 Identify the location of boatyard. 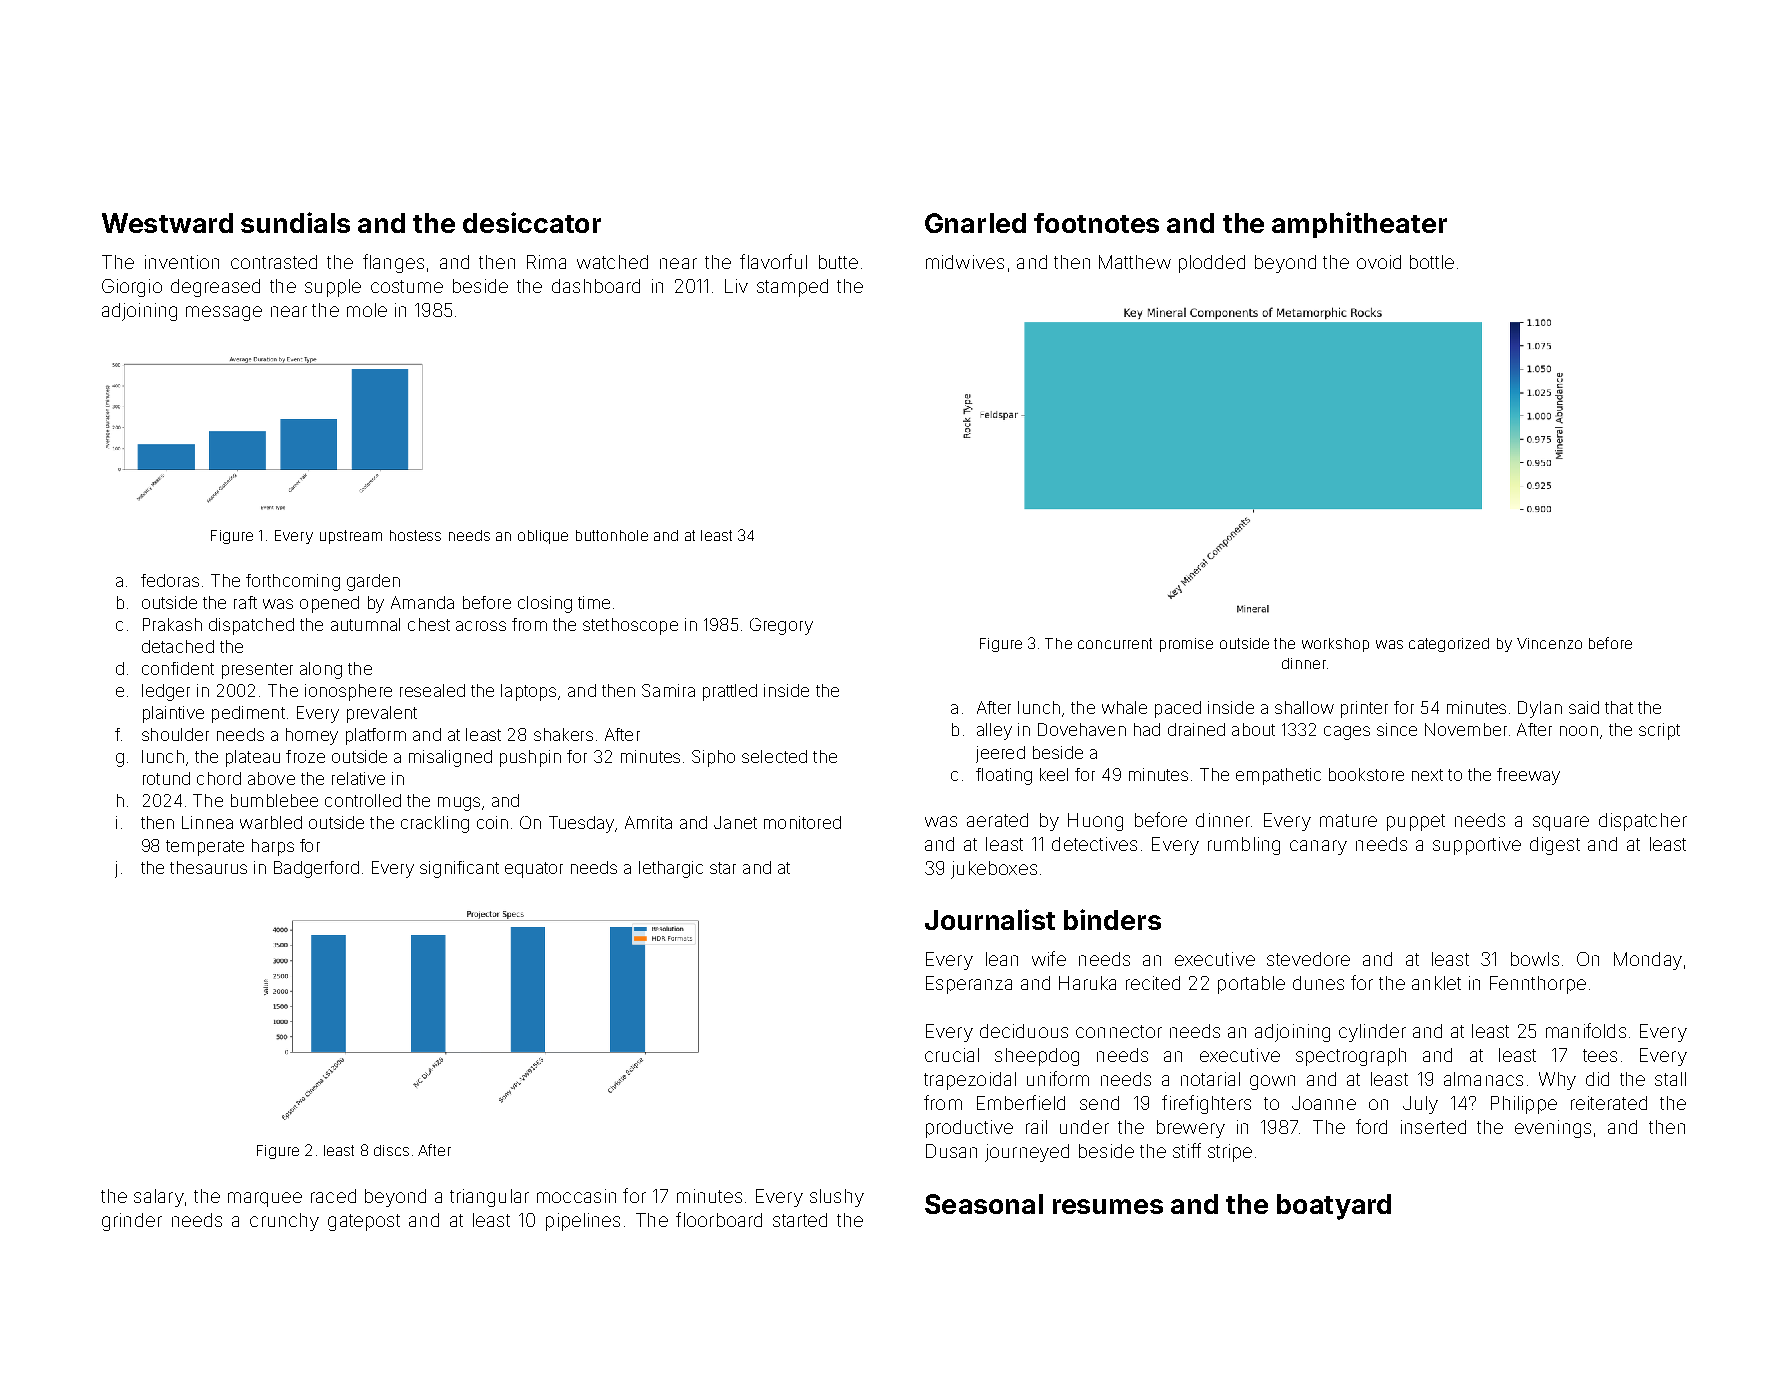
(1334, 1207).
